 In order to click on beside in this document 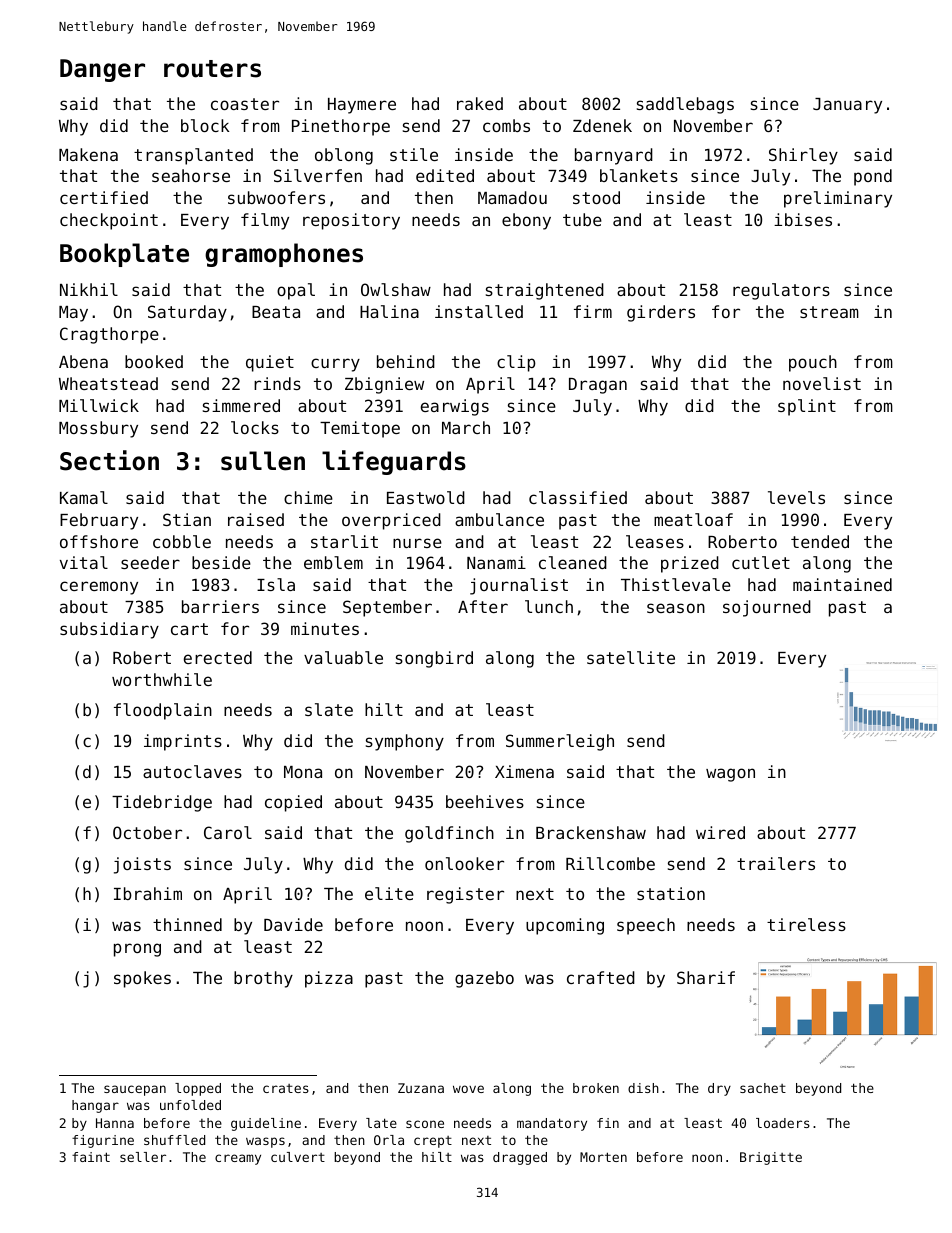, I will do `click(221, 562)`.
